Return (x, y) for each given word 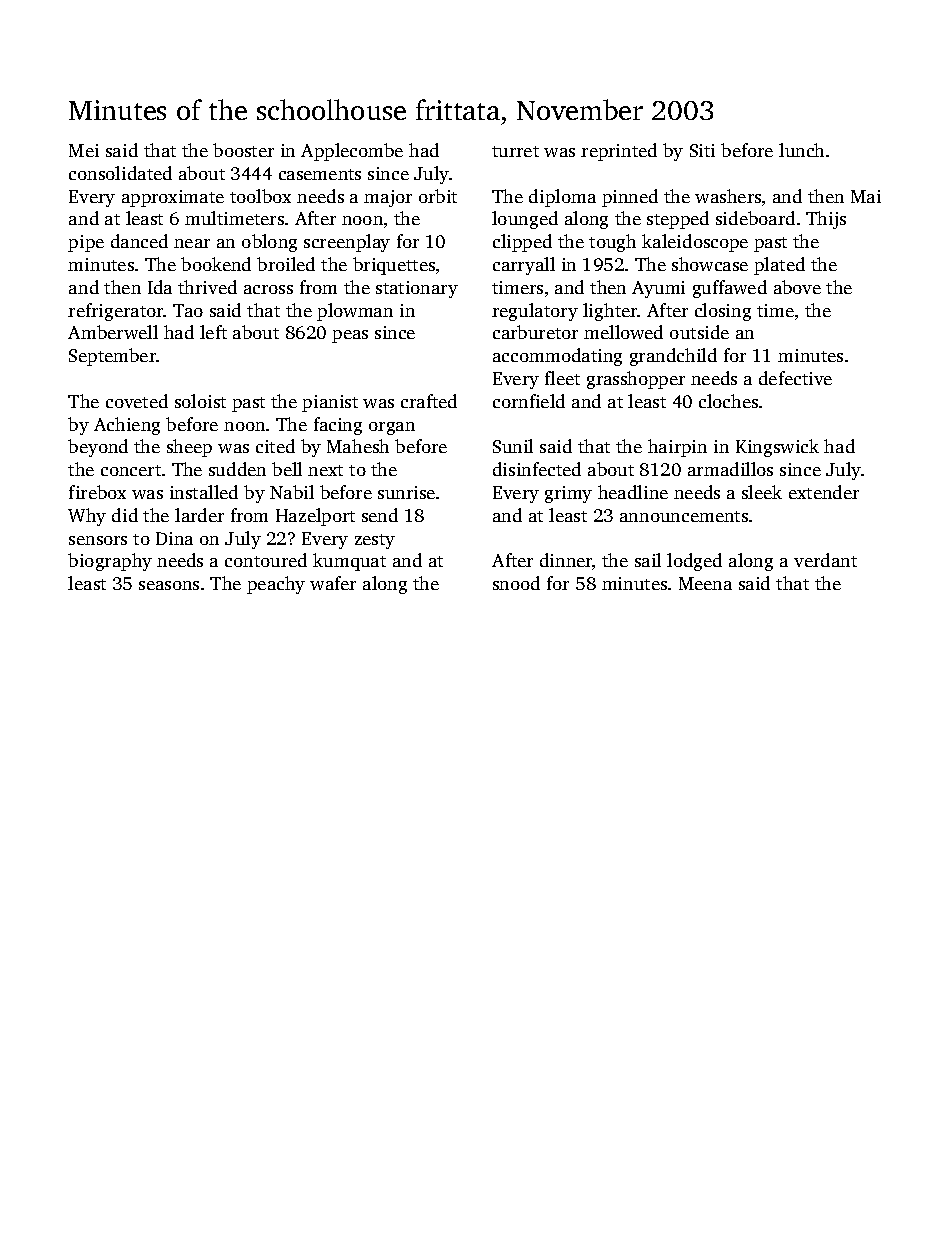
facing (338, 426)
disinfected (537, 469)
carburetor (535, 332)
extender (824, 492)
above (797, 287)
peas (350, 336)
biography (110, 562)
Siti (702, 150)
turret (515, 151)
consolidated (120, 173)
